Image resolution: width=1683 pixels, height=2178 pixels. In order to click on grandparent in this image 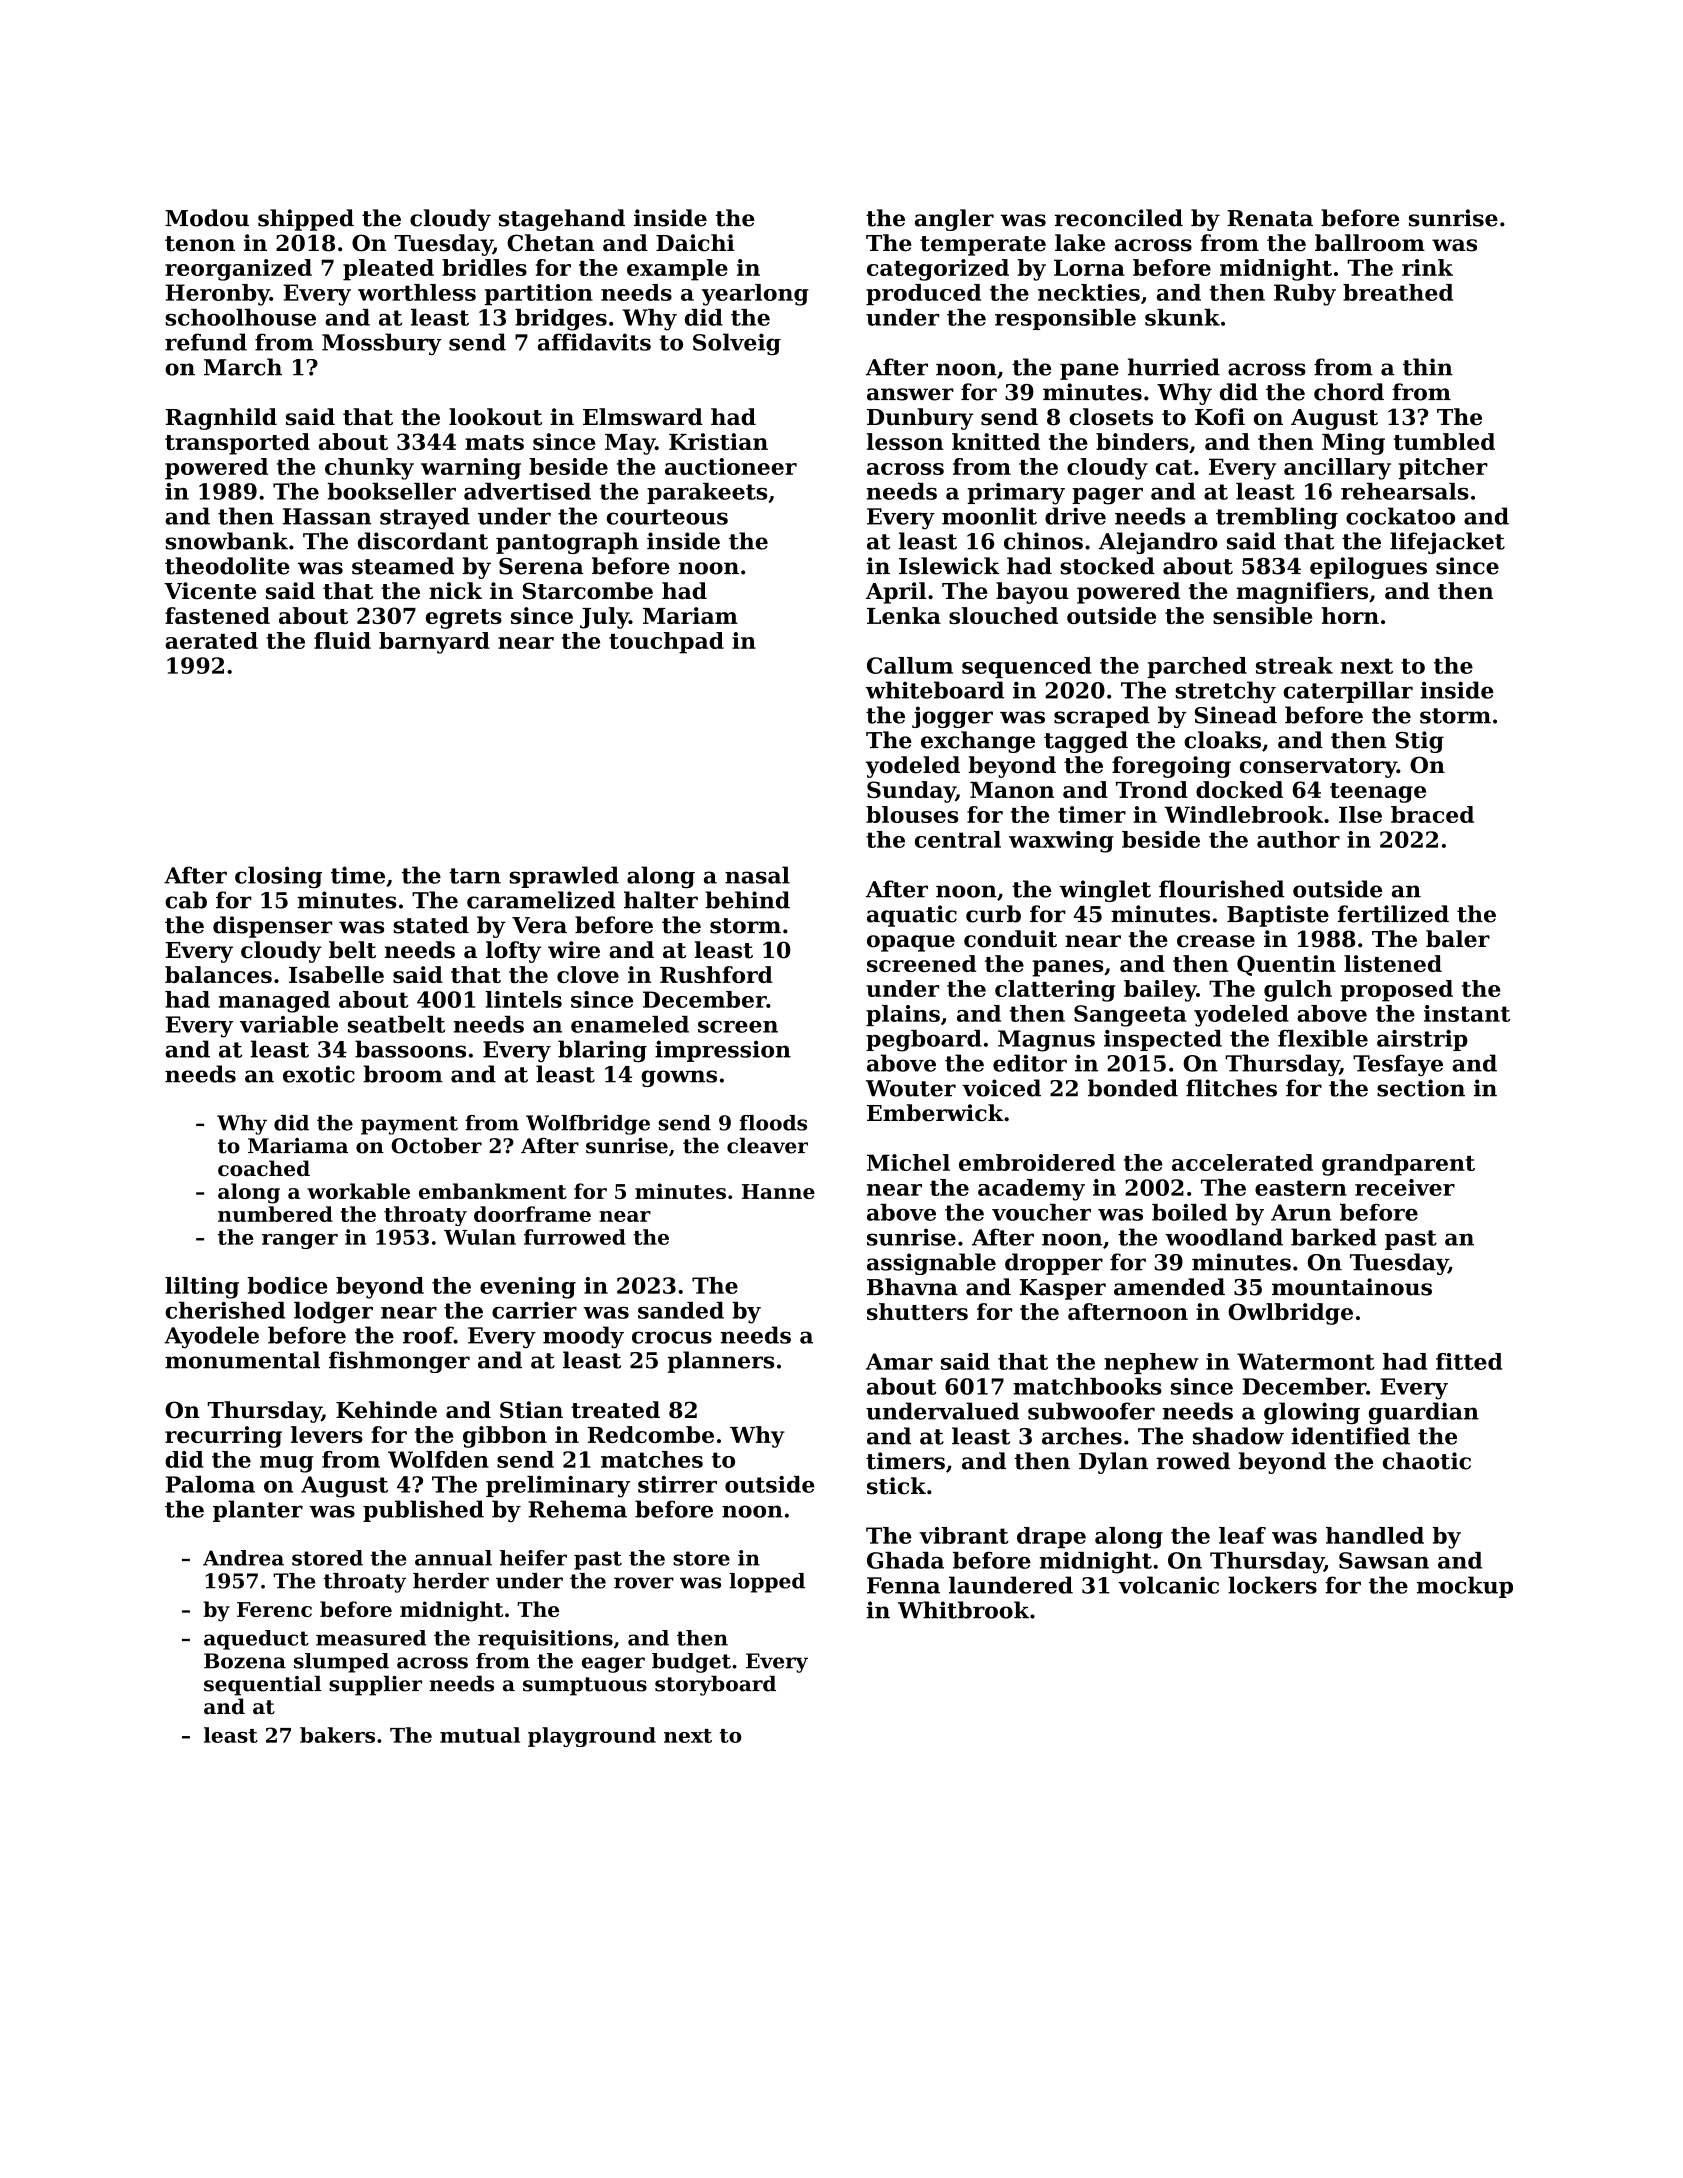, I will do `click(1398, 1165)`.
